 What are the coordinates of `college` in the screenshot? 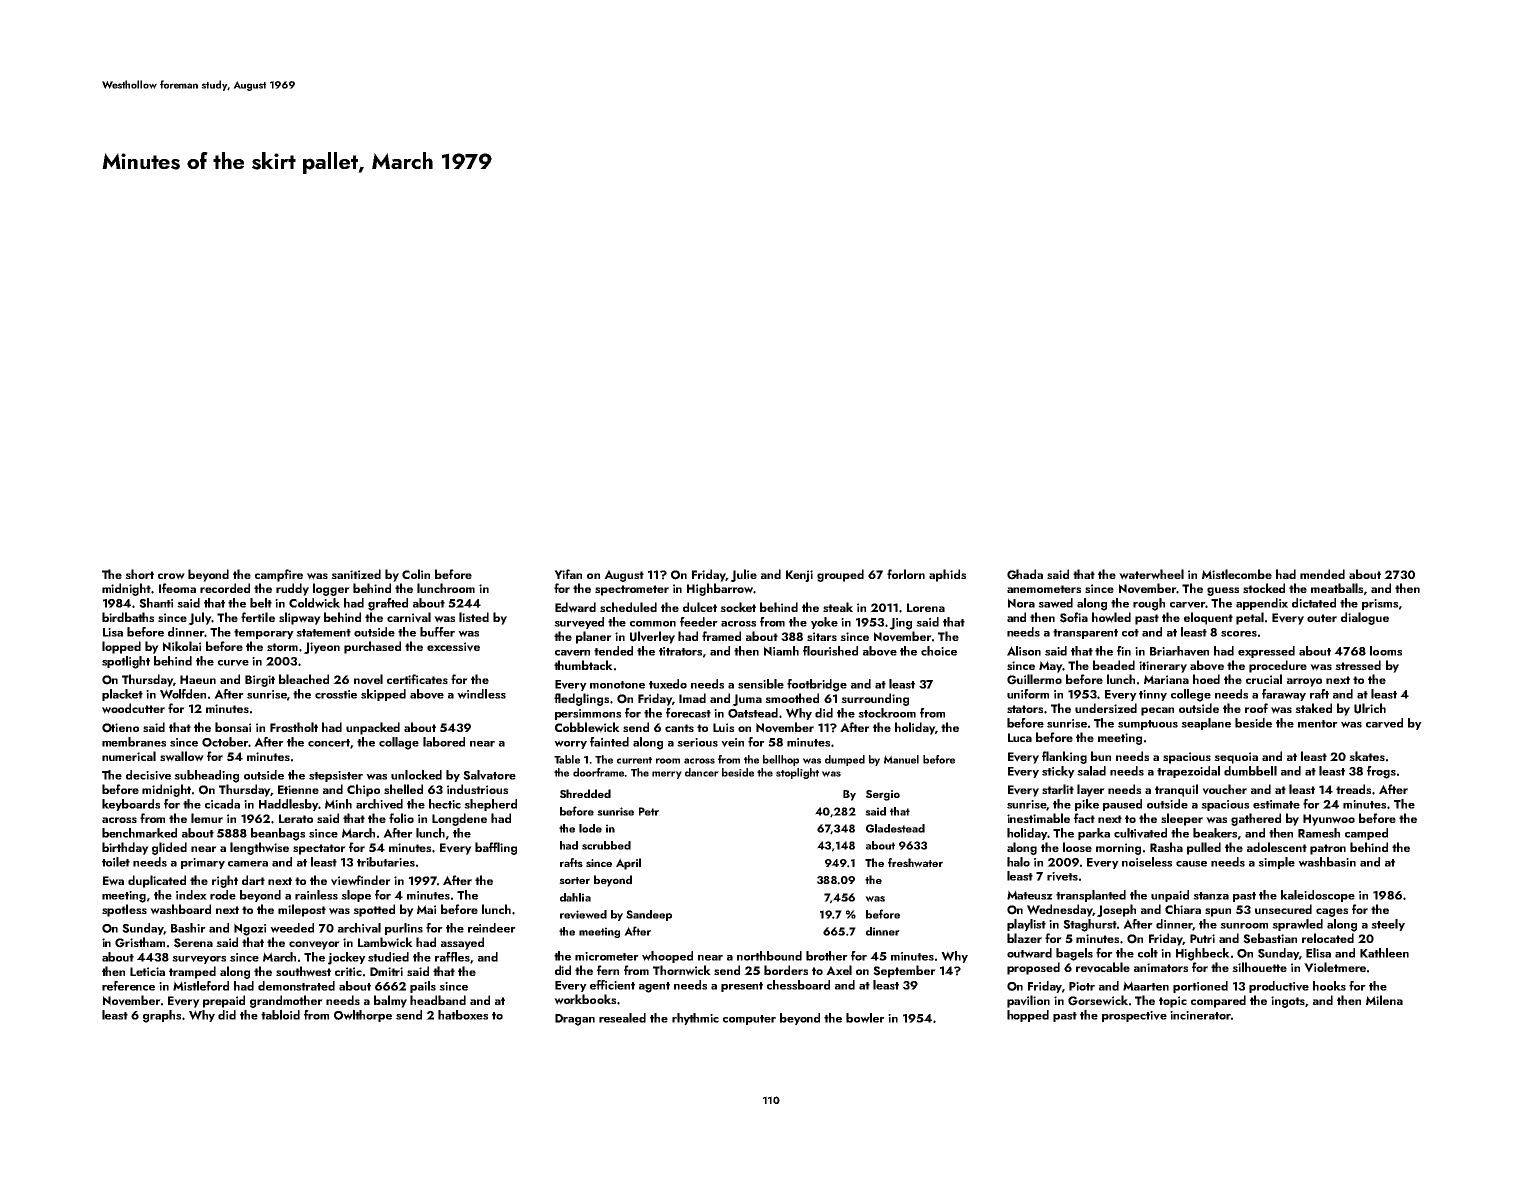 It's located at (1191, 695).
